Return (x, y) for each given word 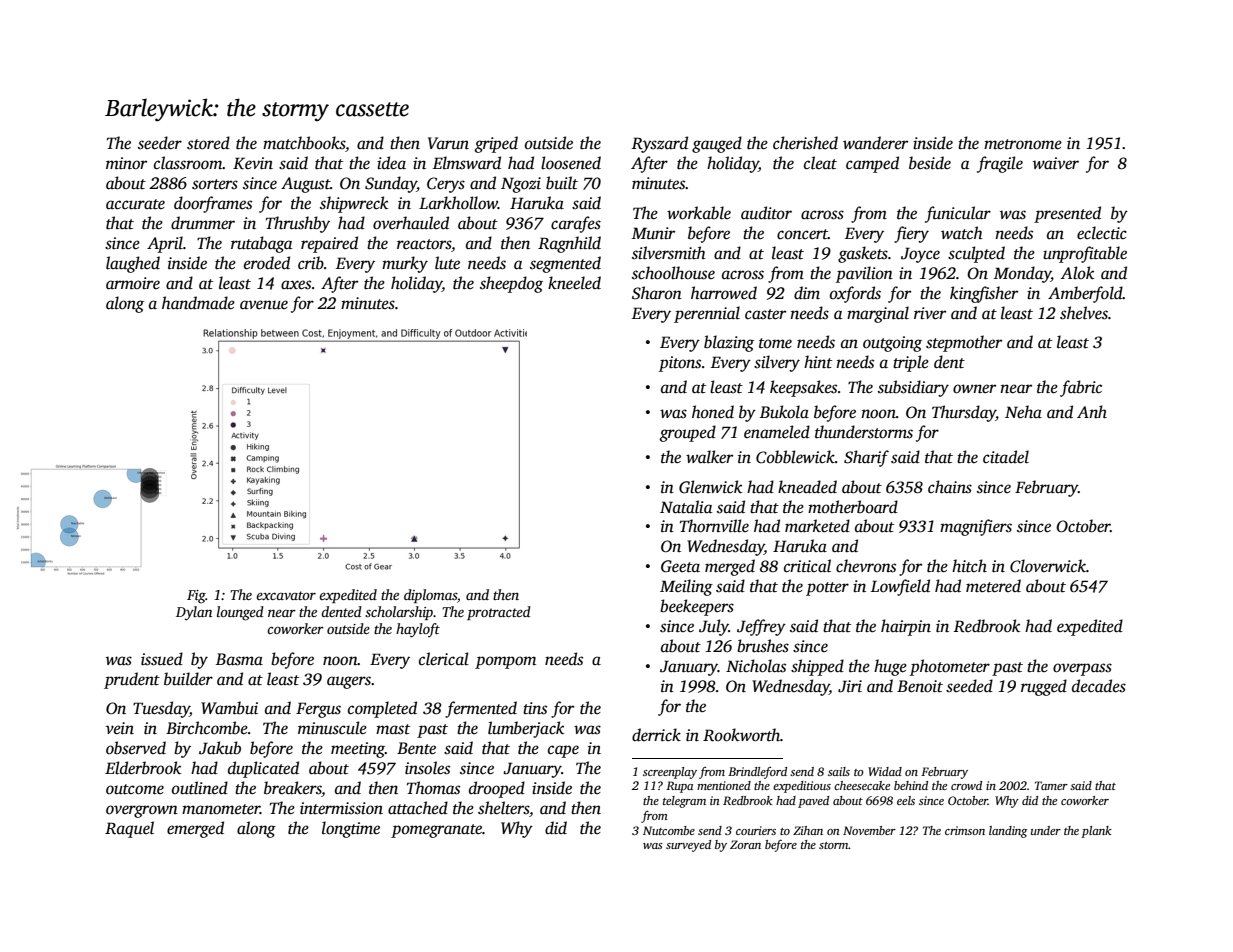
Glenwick (710, 487)
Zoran (745, 844)
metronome (1023, 144)
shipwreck (354, 204)
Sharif (866, 458)
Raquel (129, 829)
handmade (198, 303)
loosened (571, 163)
